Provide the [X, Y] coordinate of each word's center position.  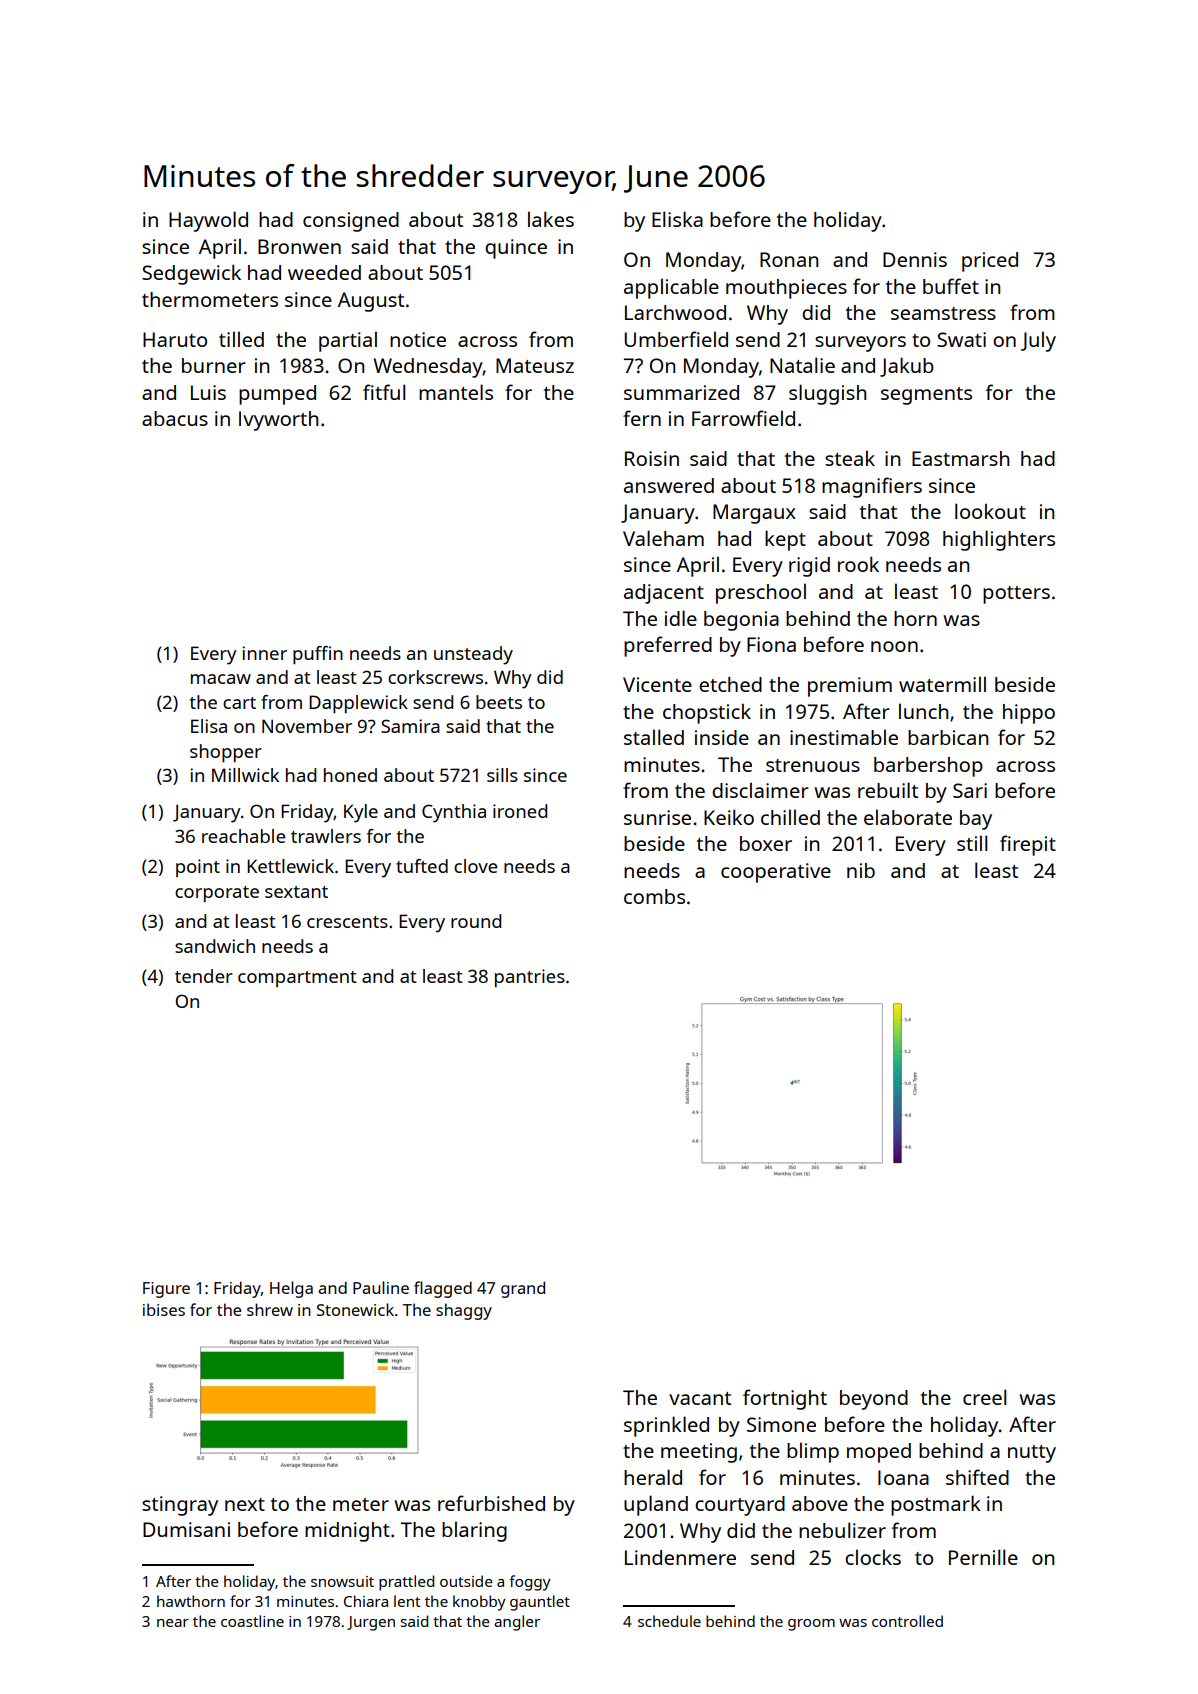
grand [523, 1289]
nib [861, 870]
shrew [270, 1309]
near [173, 1623]
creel [984, 1397]
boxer [766, 843]
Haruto [175, 339]
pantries [530, 978]
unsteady [473, 655]
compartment [297, 979]
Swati [961, 339]
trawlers [326, 836]
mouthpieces [786, 289]
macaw [221, 679]
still [972, 843]
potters [1016, 595]
